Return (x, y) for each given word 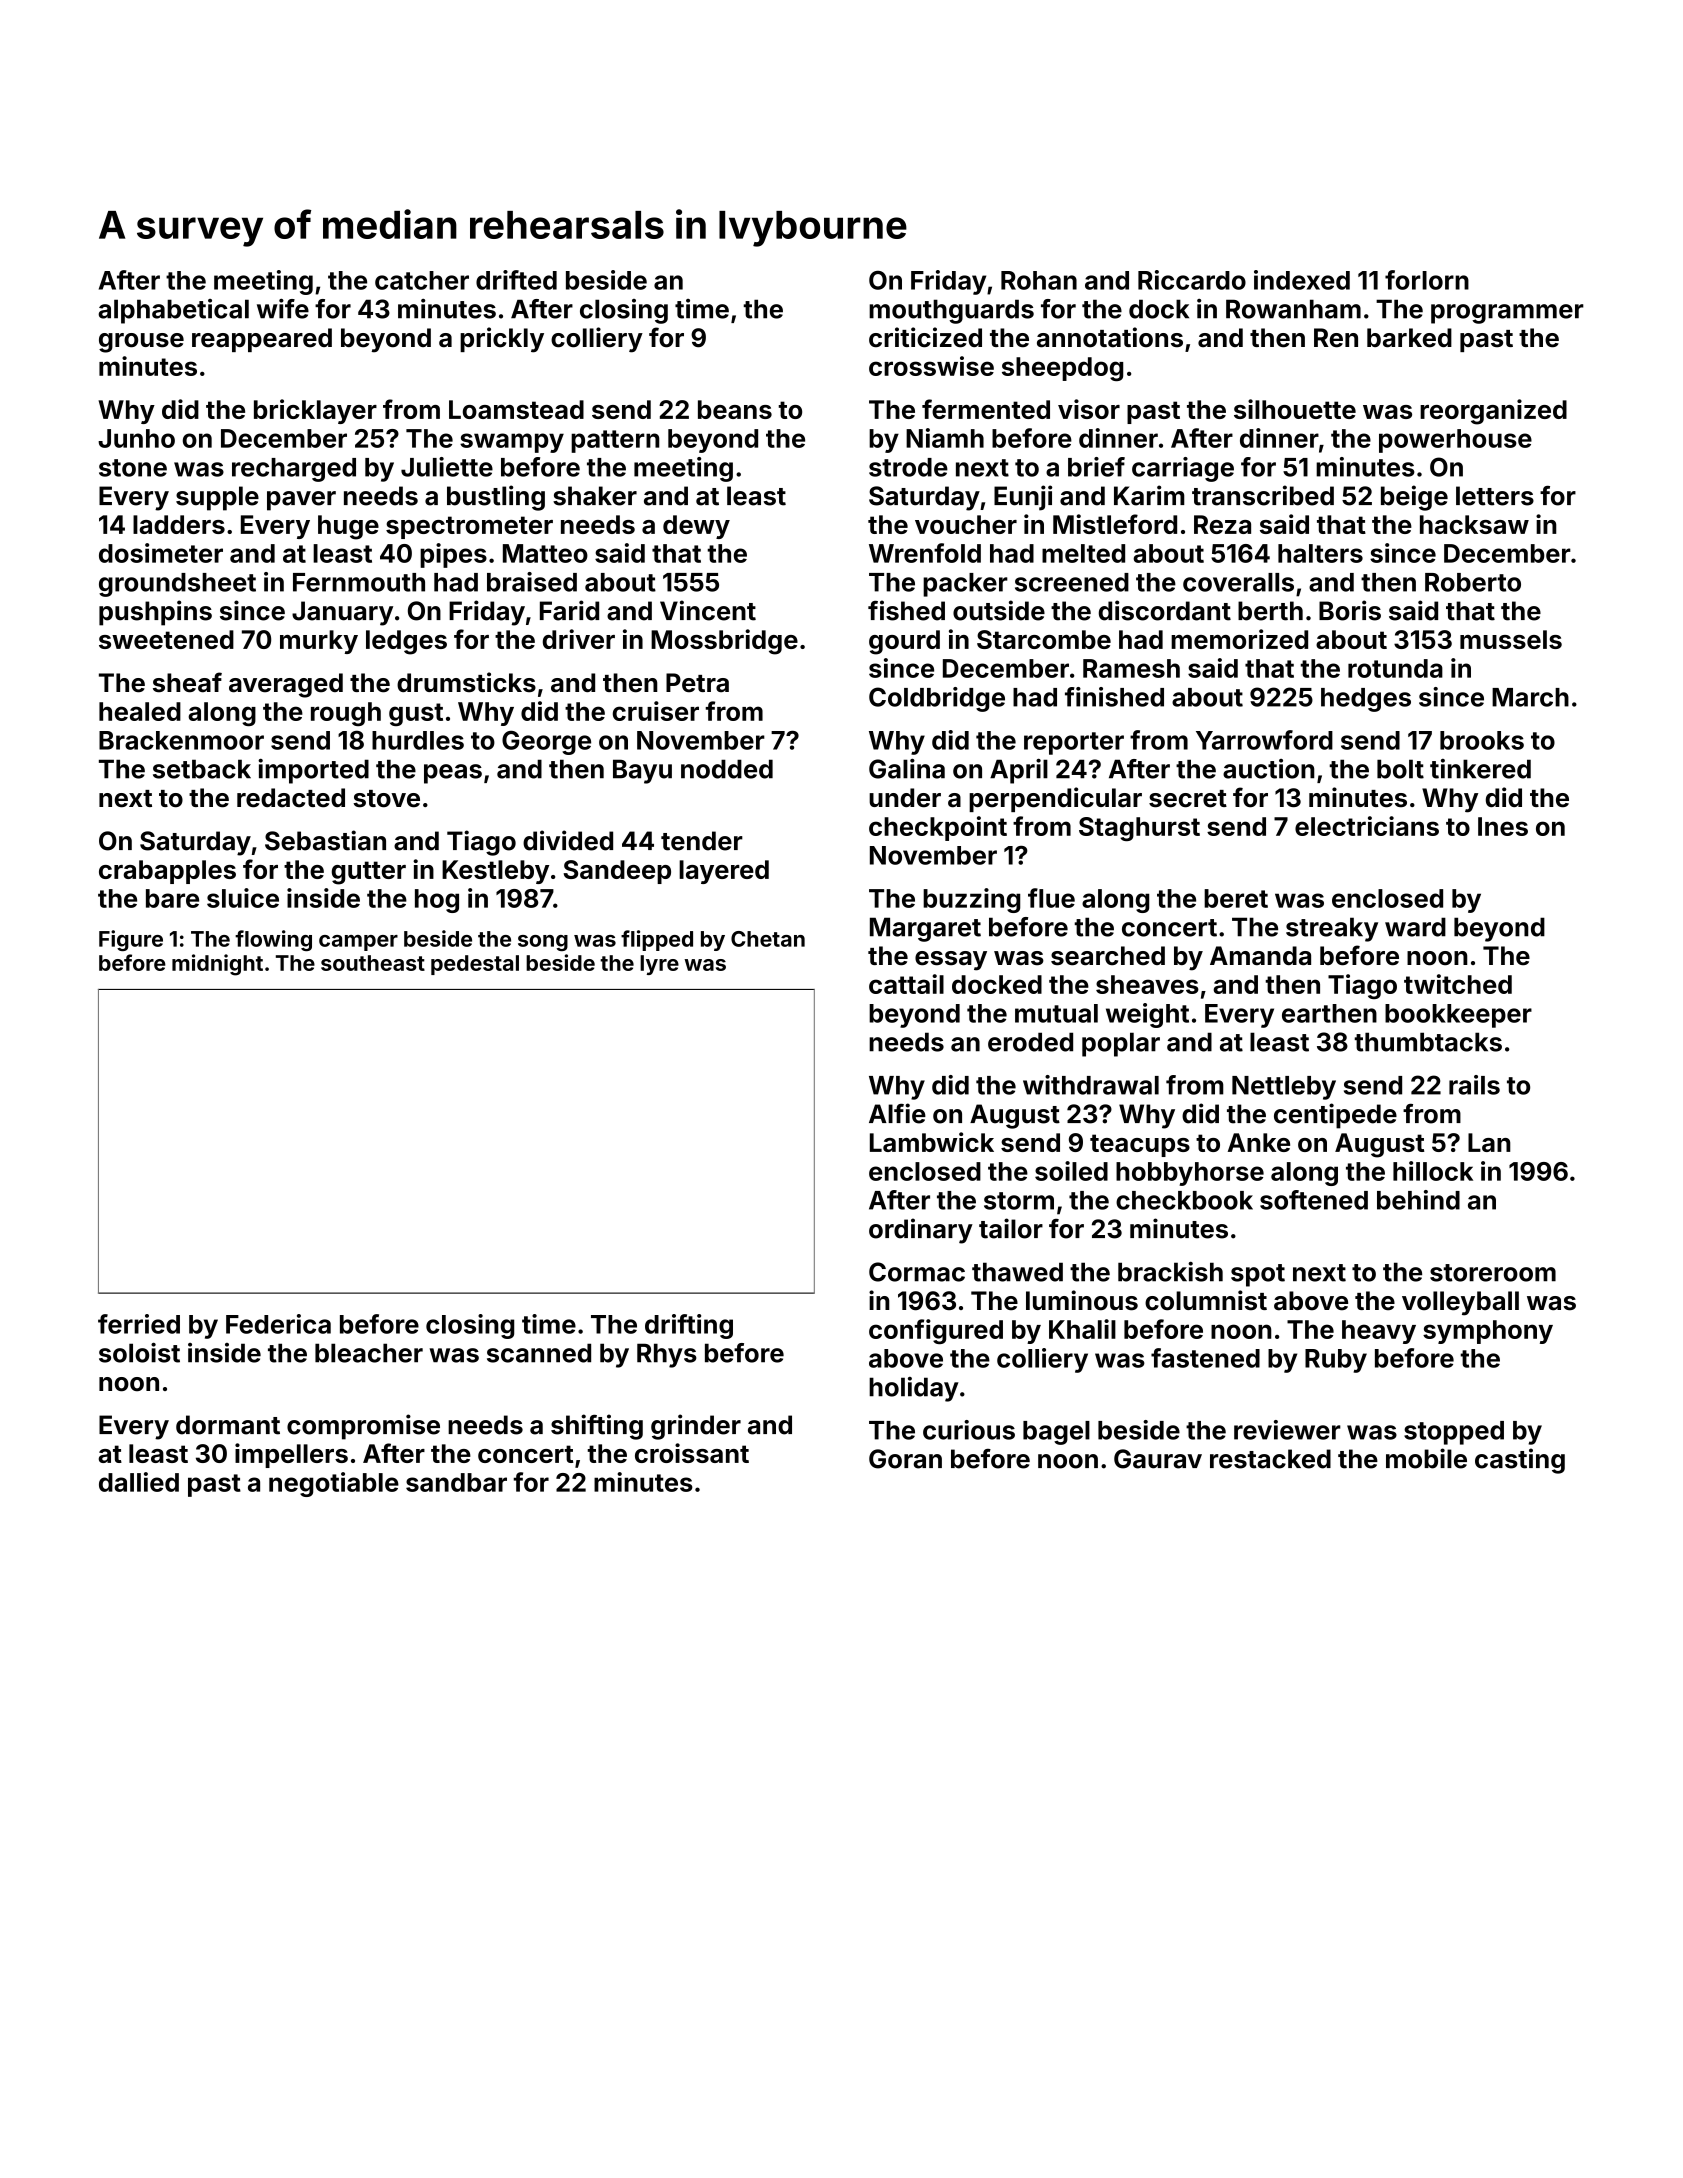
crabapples (167, 872)
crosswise (931, 366)
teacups (1140, 1145)
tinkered (1480, 769)
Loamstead (516, 409)
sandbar (456, 1482)
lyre (659, 965)
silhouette (1295, 409)
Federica (278, 1324)
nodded (727, 769)
